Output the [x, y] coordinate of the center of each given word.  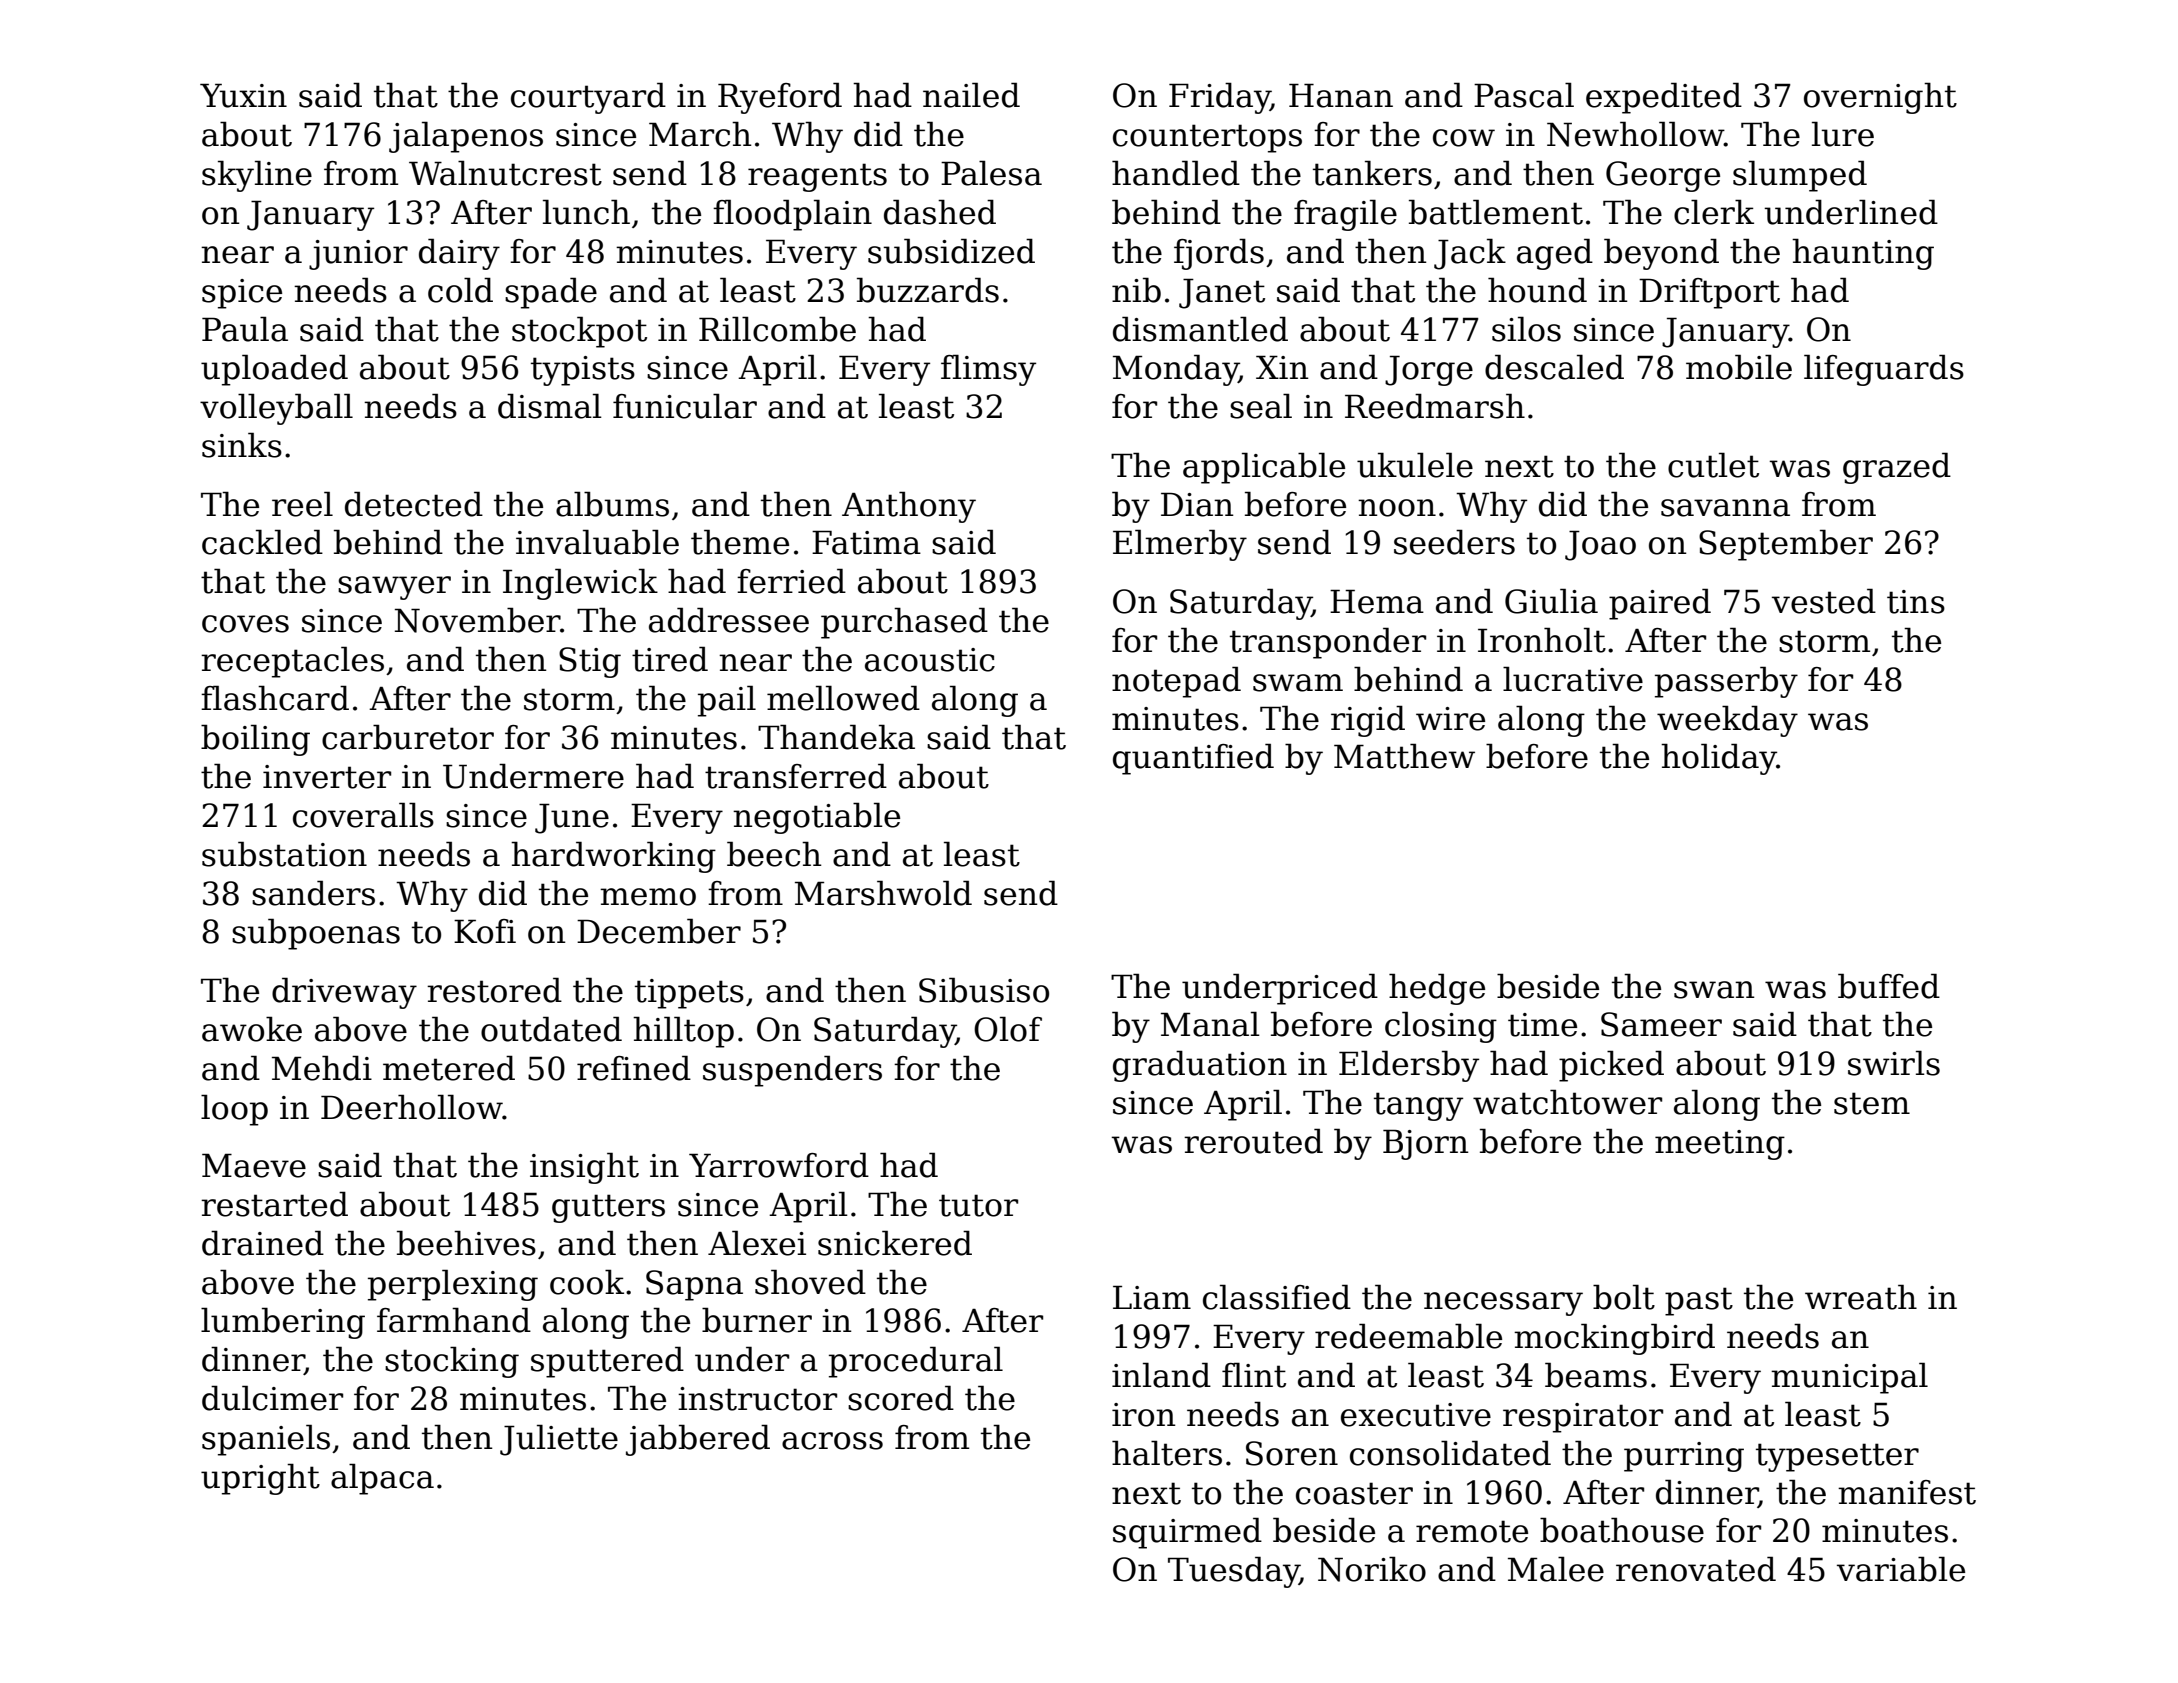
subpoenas [316, 934]
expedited [1664, 98]
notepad [1176, 682]
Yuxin [243, 95]
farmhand [454, 1320]
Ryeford [780, 98]
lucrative [1573, 679]
